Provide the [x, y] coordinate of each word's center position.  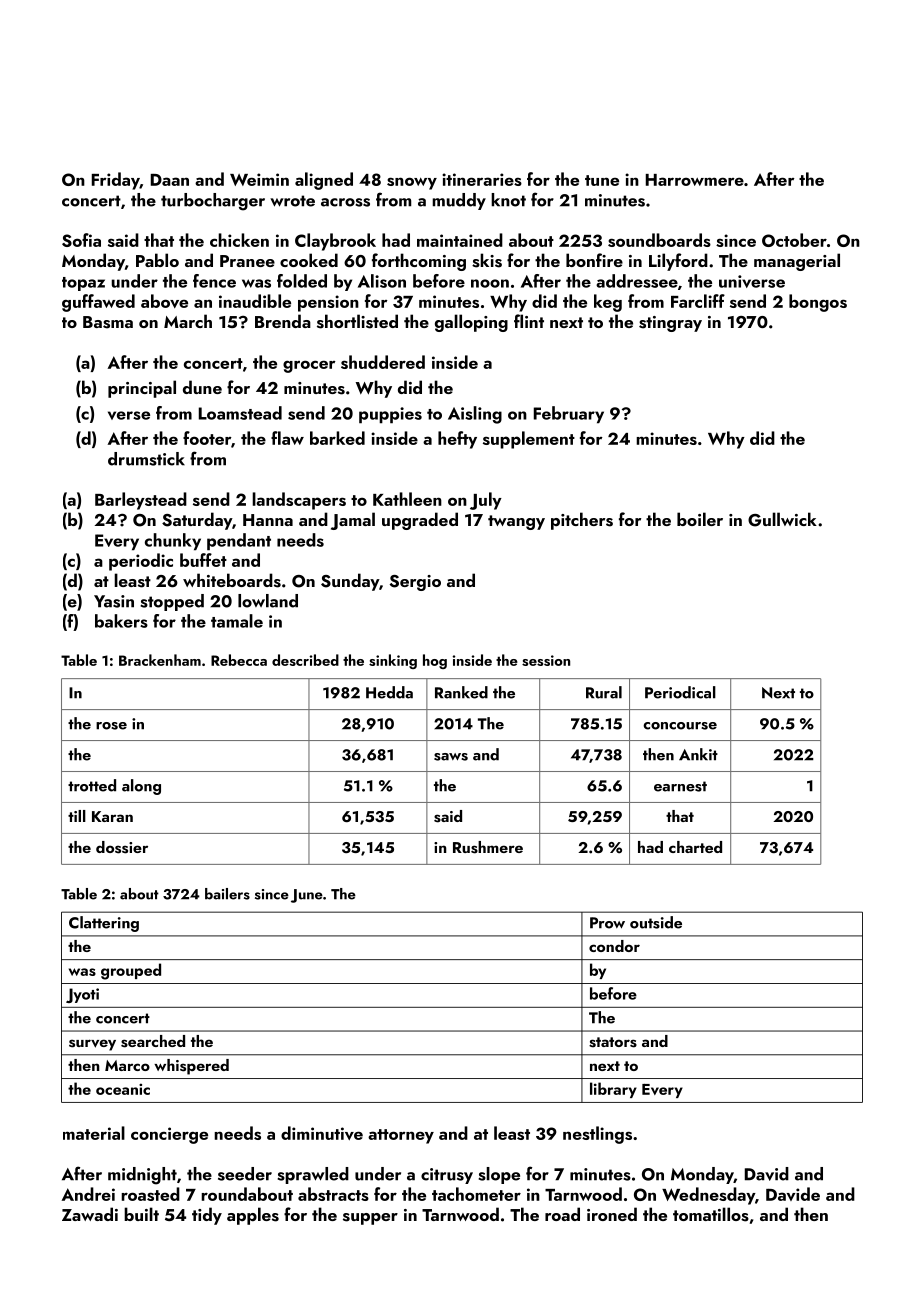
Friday [116, 181]
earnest [680, 786]
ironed [612, 1214]
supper [370, 1219]
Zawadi [90, 1214]
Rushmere [488, 847]
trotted [92, 785]
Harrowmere [695, 180]
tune [602, 180]
